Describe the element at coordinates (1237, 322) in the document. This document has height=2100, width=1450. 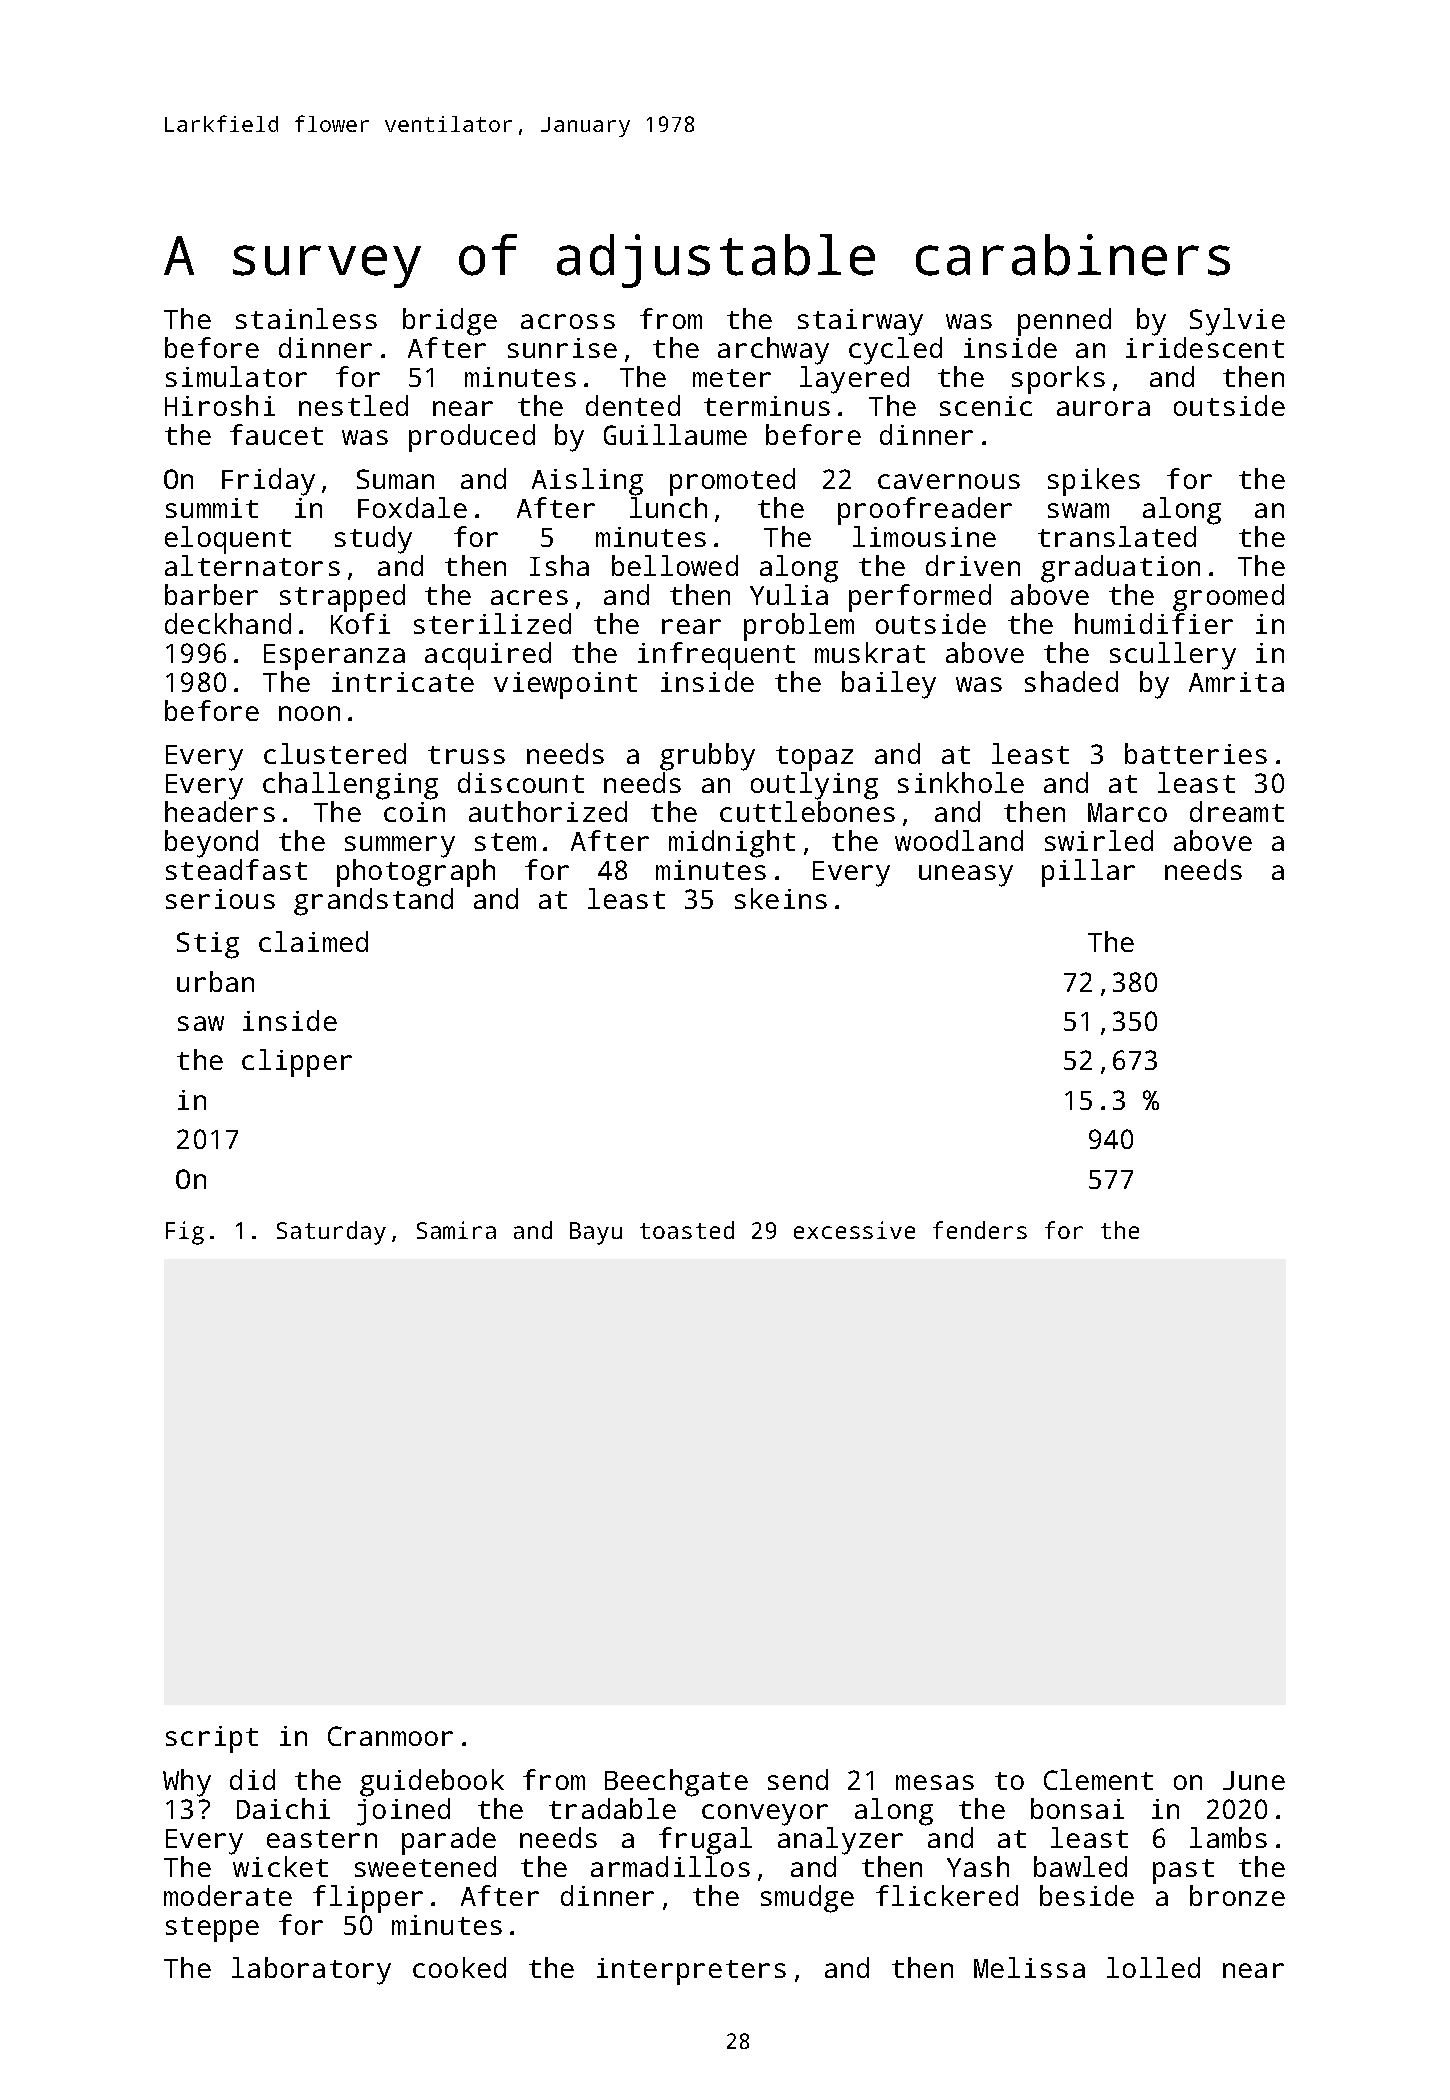
I see `Sylvie` at that location.
